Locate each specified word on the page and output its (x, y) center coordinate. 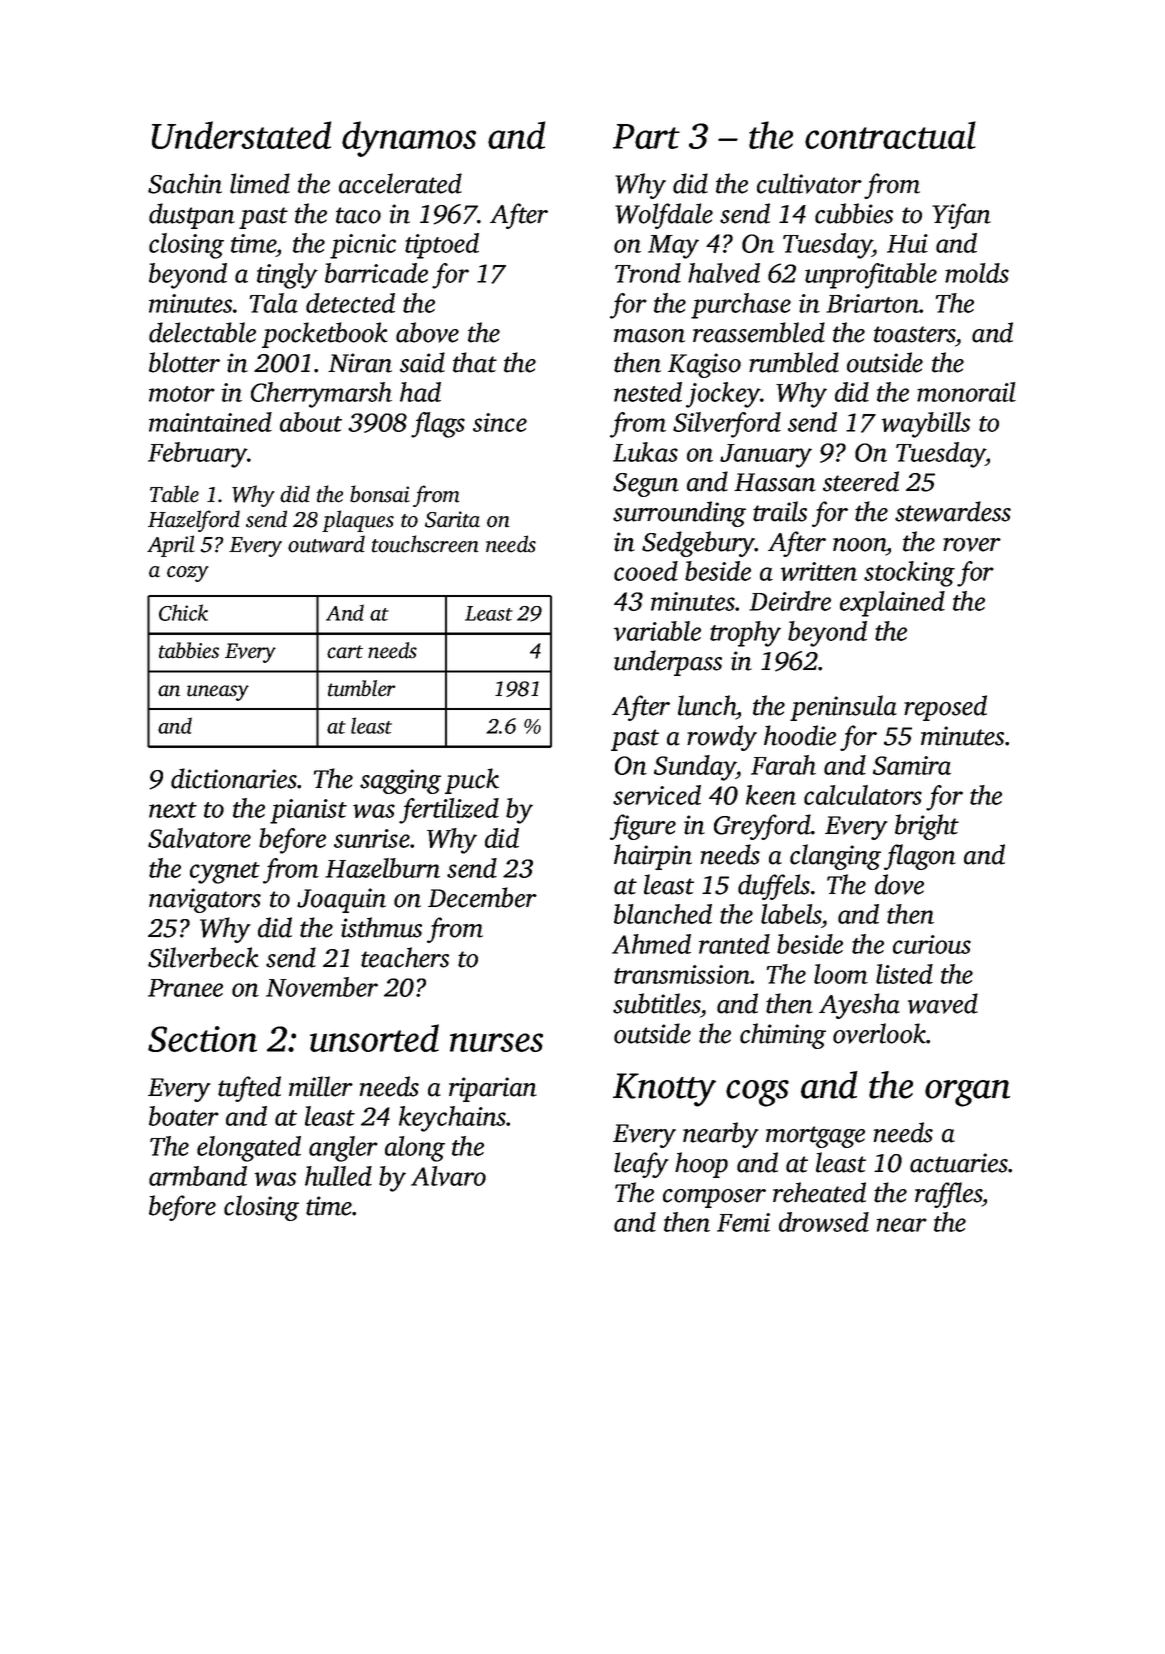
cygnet (225, 873)
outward (326, 544)
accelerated (400, 183)
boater (184, 1116)
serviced (657, 795)
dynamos (409, 139)
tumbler (362, 688)
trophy (745, 634)
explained (892, 604)
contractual (890, 135)
